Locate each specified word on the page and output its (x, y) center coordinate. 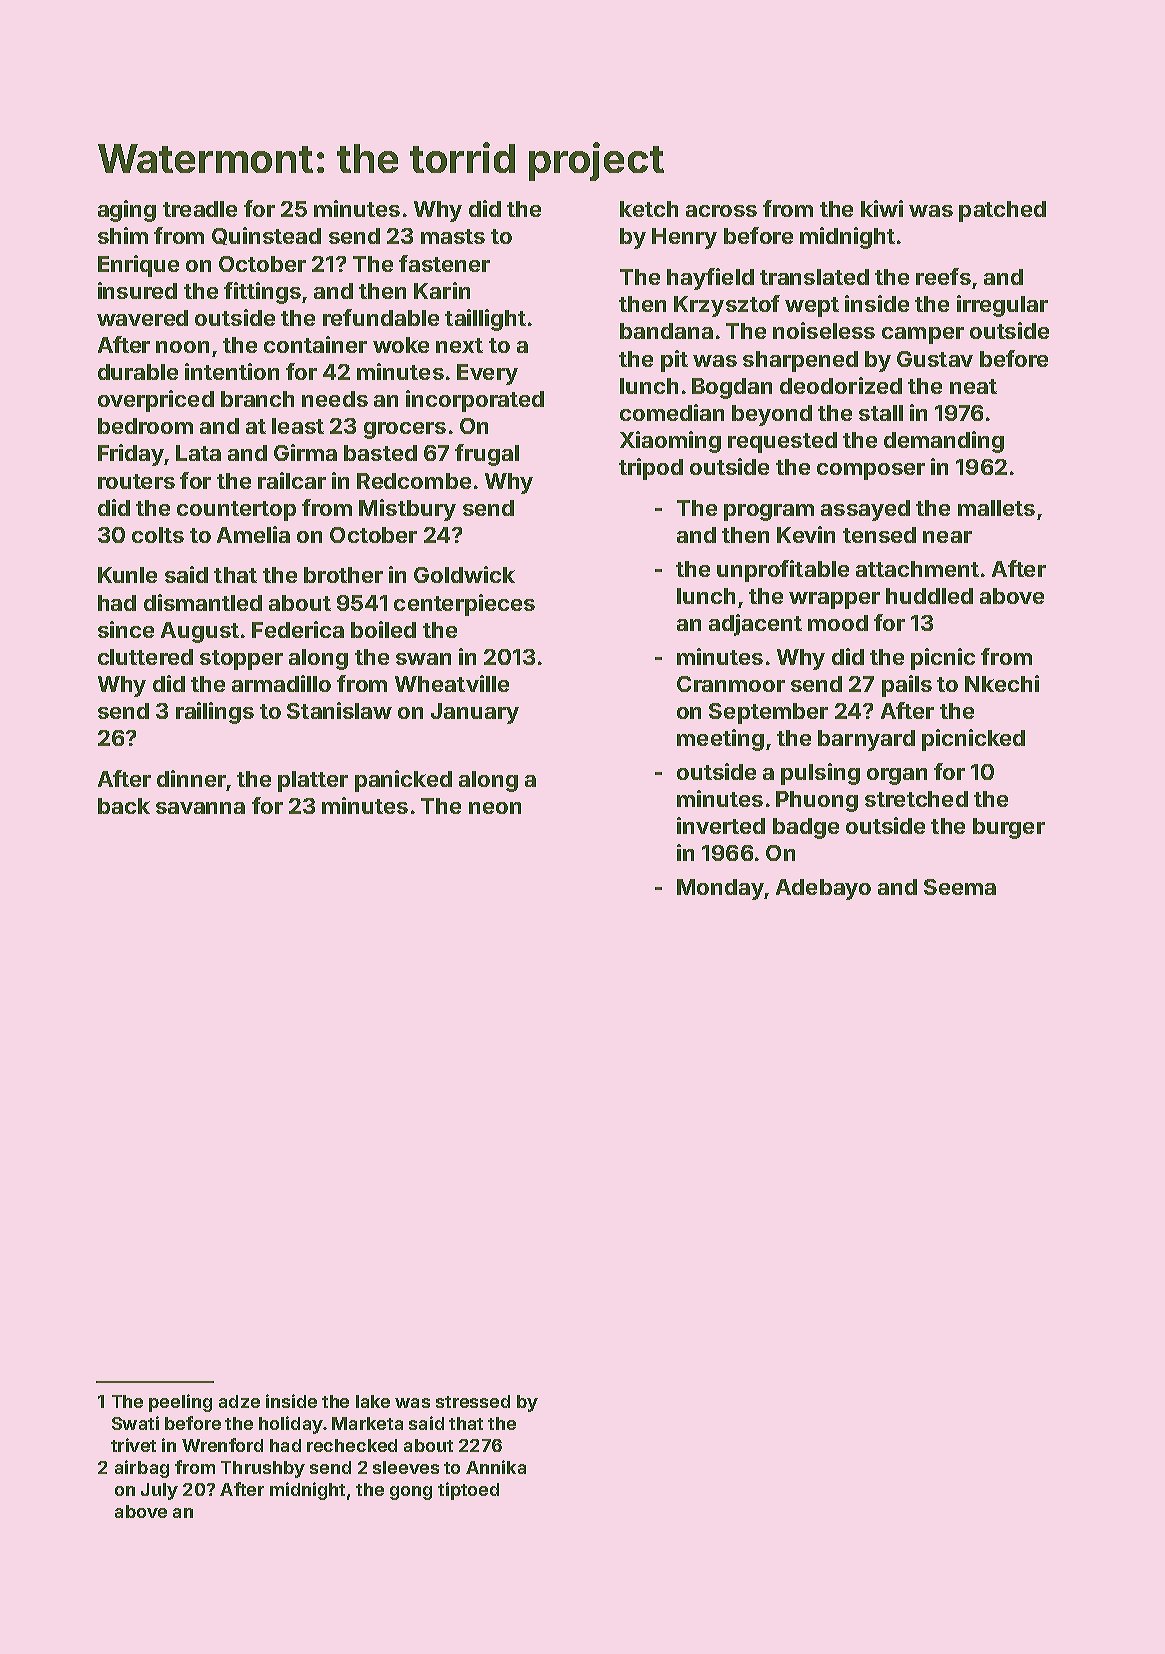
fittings (262, 293)
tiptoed (468, 1491)
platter (313, 781)
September (768, 713)
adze (239, 1401)
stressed (473, 1401)
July (159, 1491)
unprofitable (783, 571)
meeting (720, 740)
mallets (996, 508)
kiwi (882, 208)
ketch (649, 209)
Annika (496, 1467)
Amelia (253, 534)
